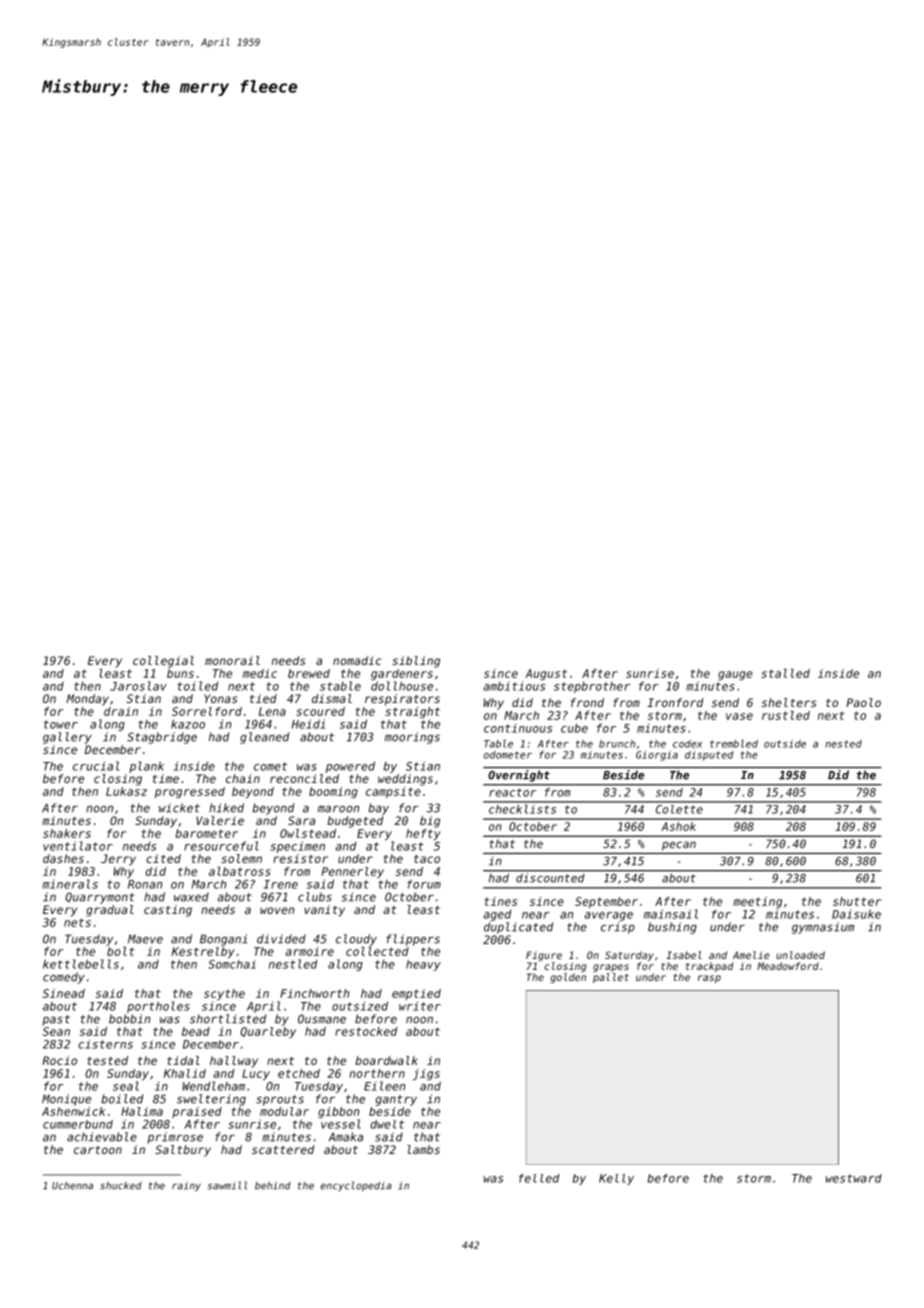 The image size is (924, 1308). I want to click on Kelly, so click(616, 1179).
